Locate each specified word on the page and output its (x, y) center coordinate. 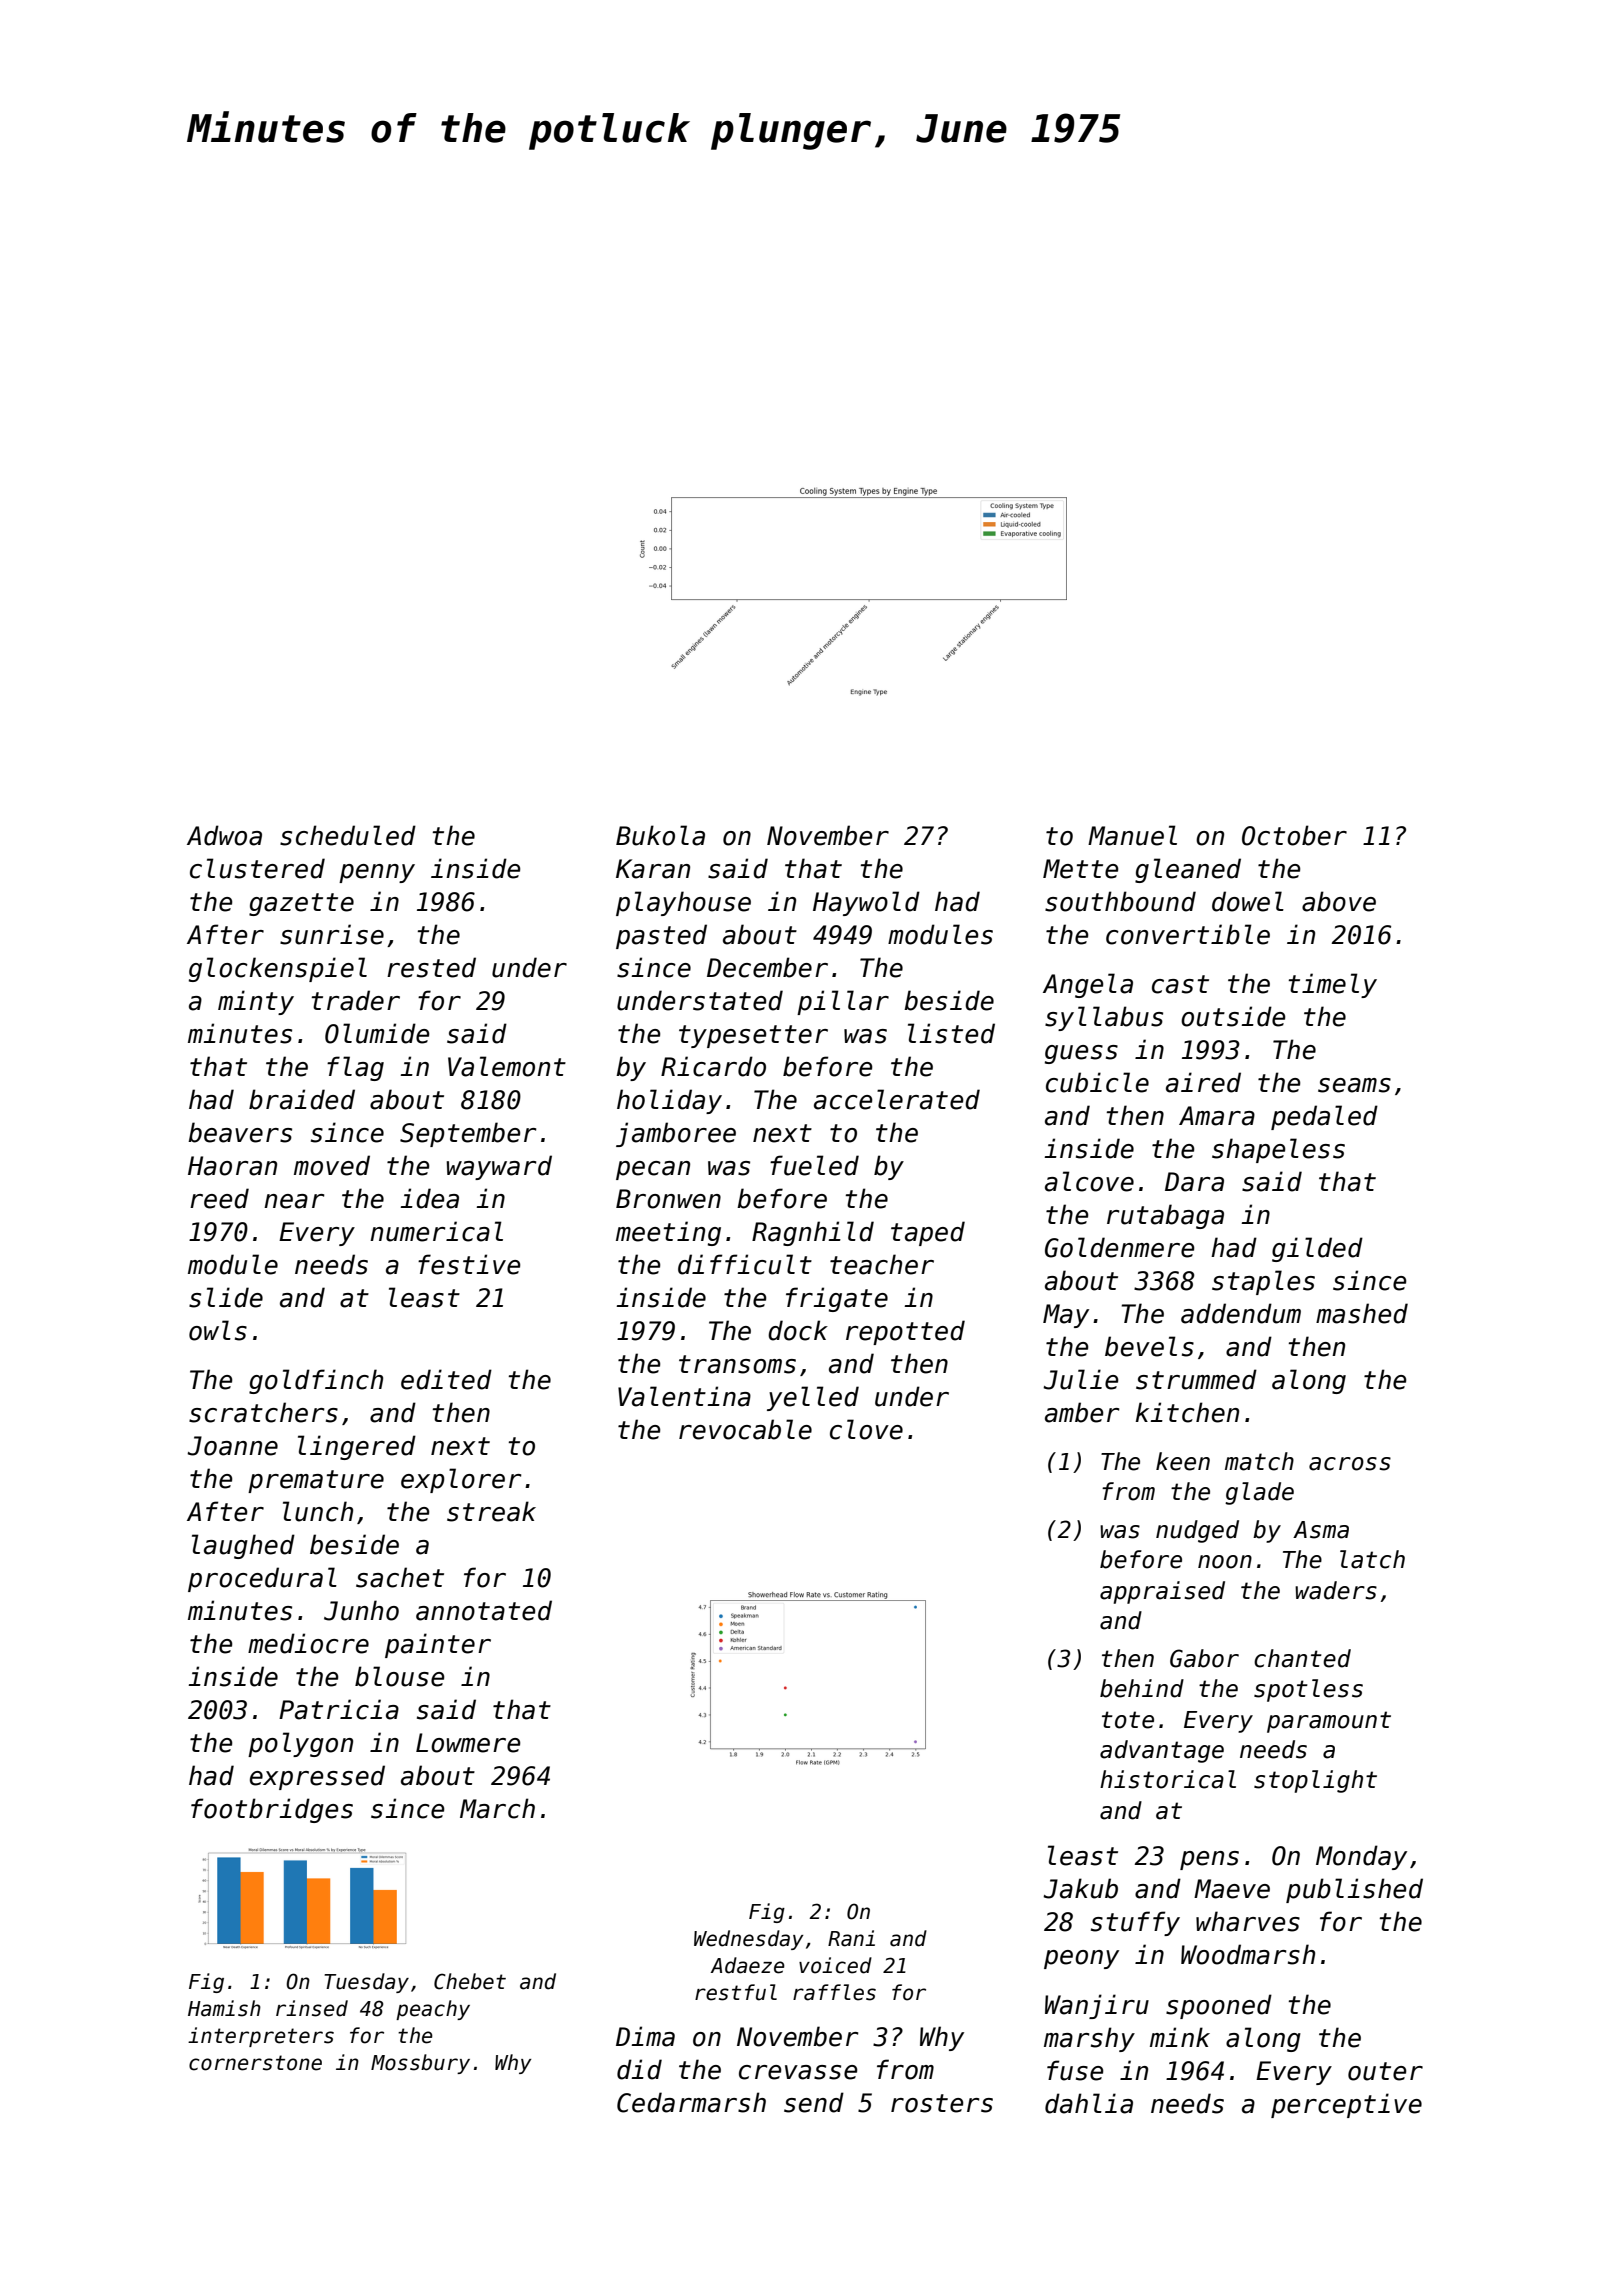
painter (438, 1645)
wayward (499, 1167)
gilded (1317, 1249)
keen (1183, 1461)
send (814, 2102)
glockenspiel (278, 969)
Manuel (1132, 835)
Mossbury (420, 2064)
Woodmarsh (1248, 1954)
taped (928, 1233)
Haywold (866, 903)
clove (866, 1429)
